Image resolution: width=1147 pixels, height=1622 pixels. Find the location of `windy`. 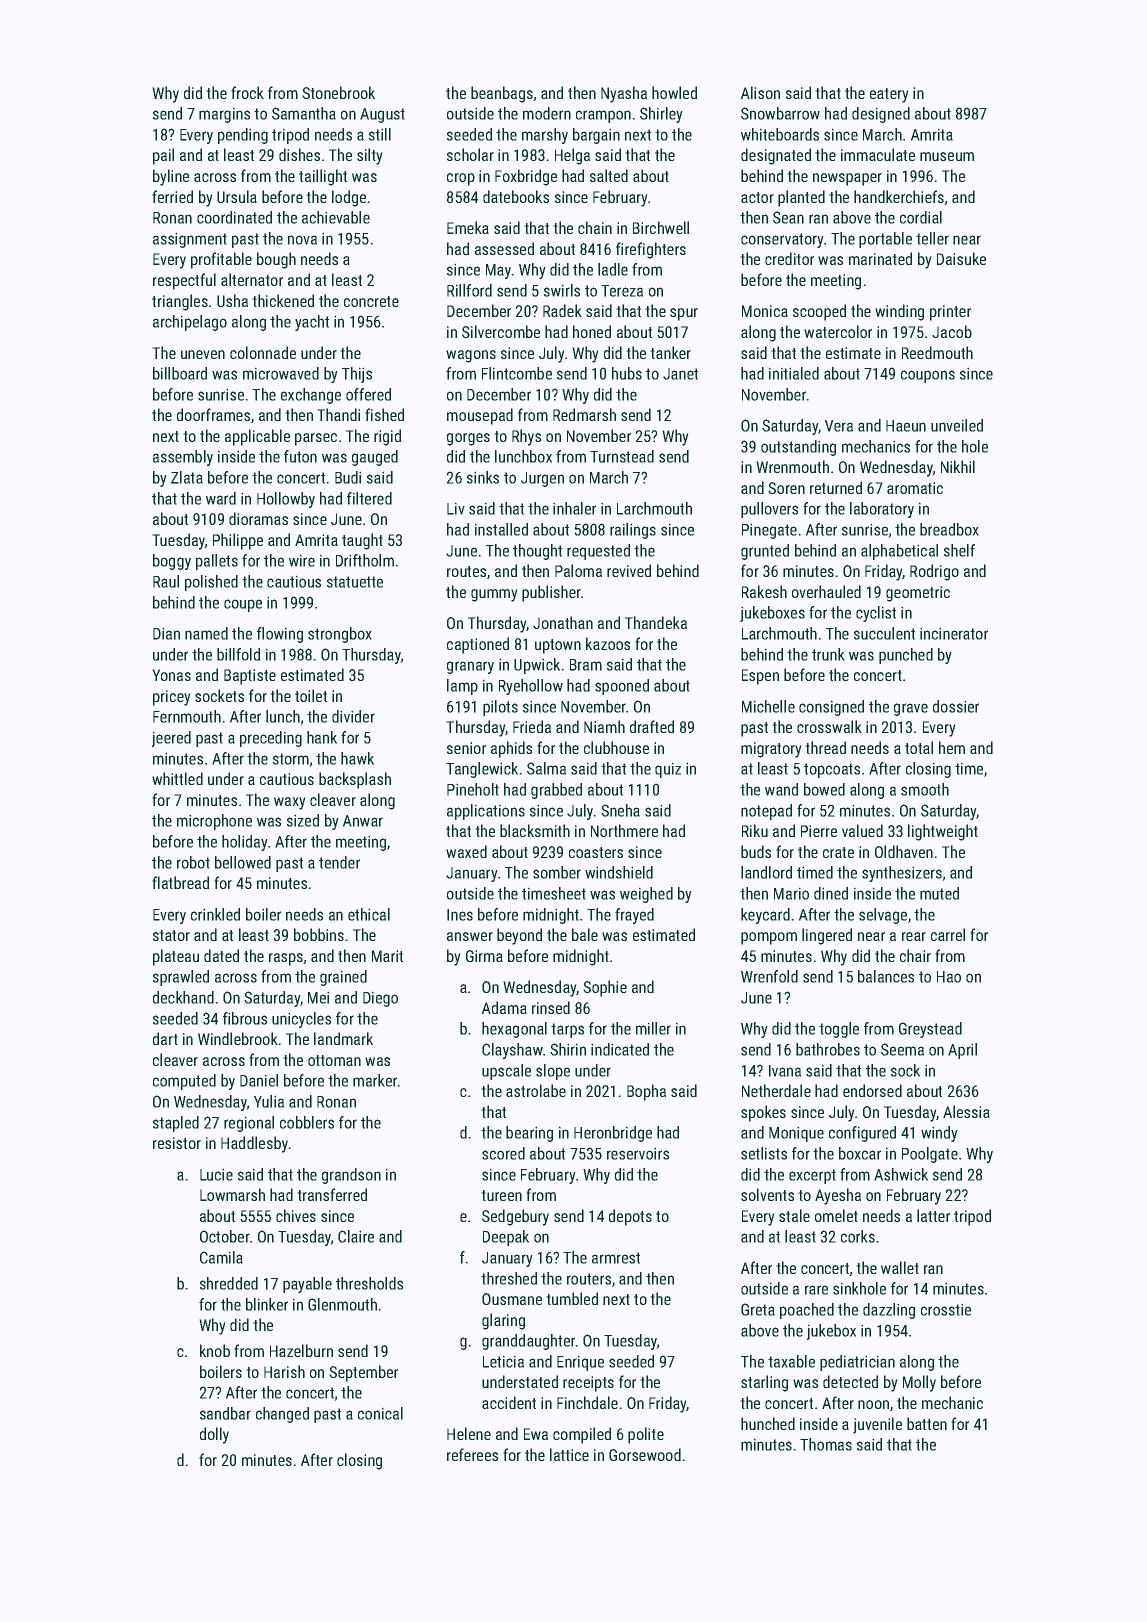

windy is located at coordinates (939, 1134).
